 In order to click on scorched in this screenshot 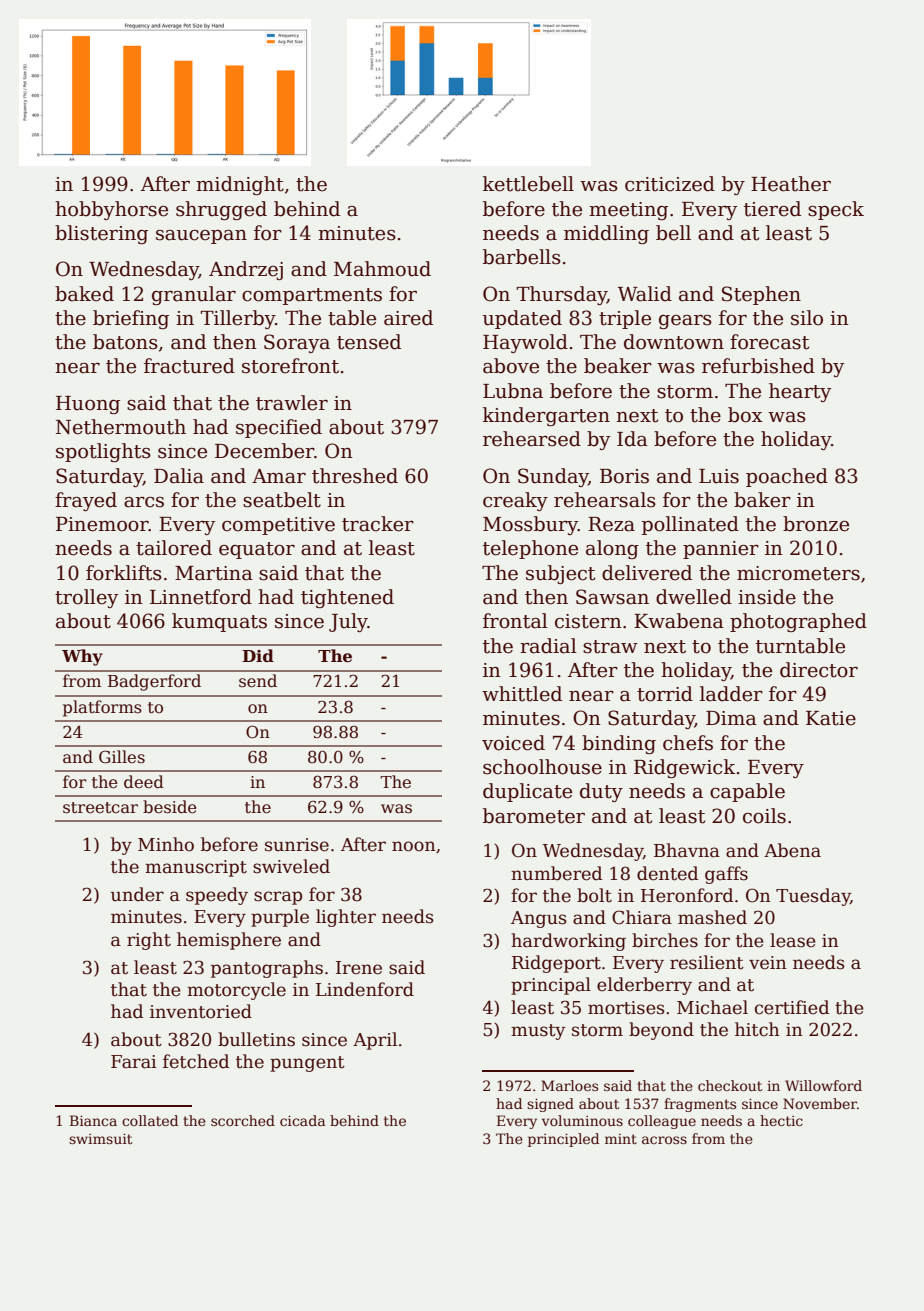, I will do `click(243, 1120)`.
